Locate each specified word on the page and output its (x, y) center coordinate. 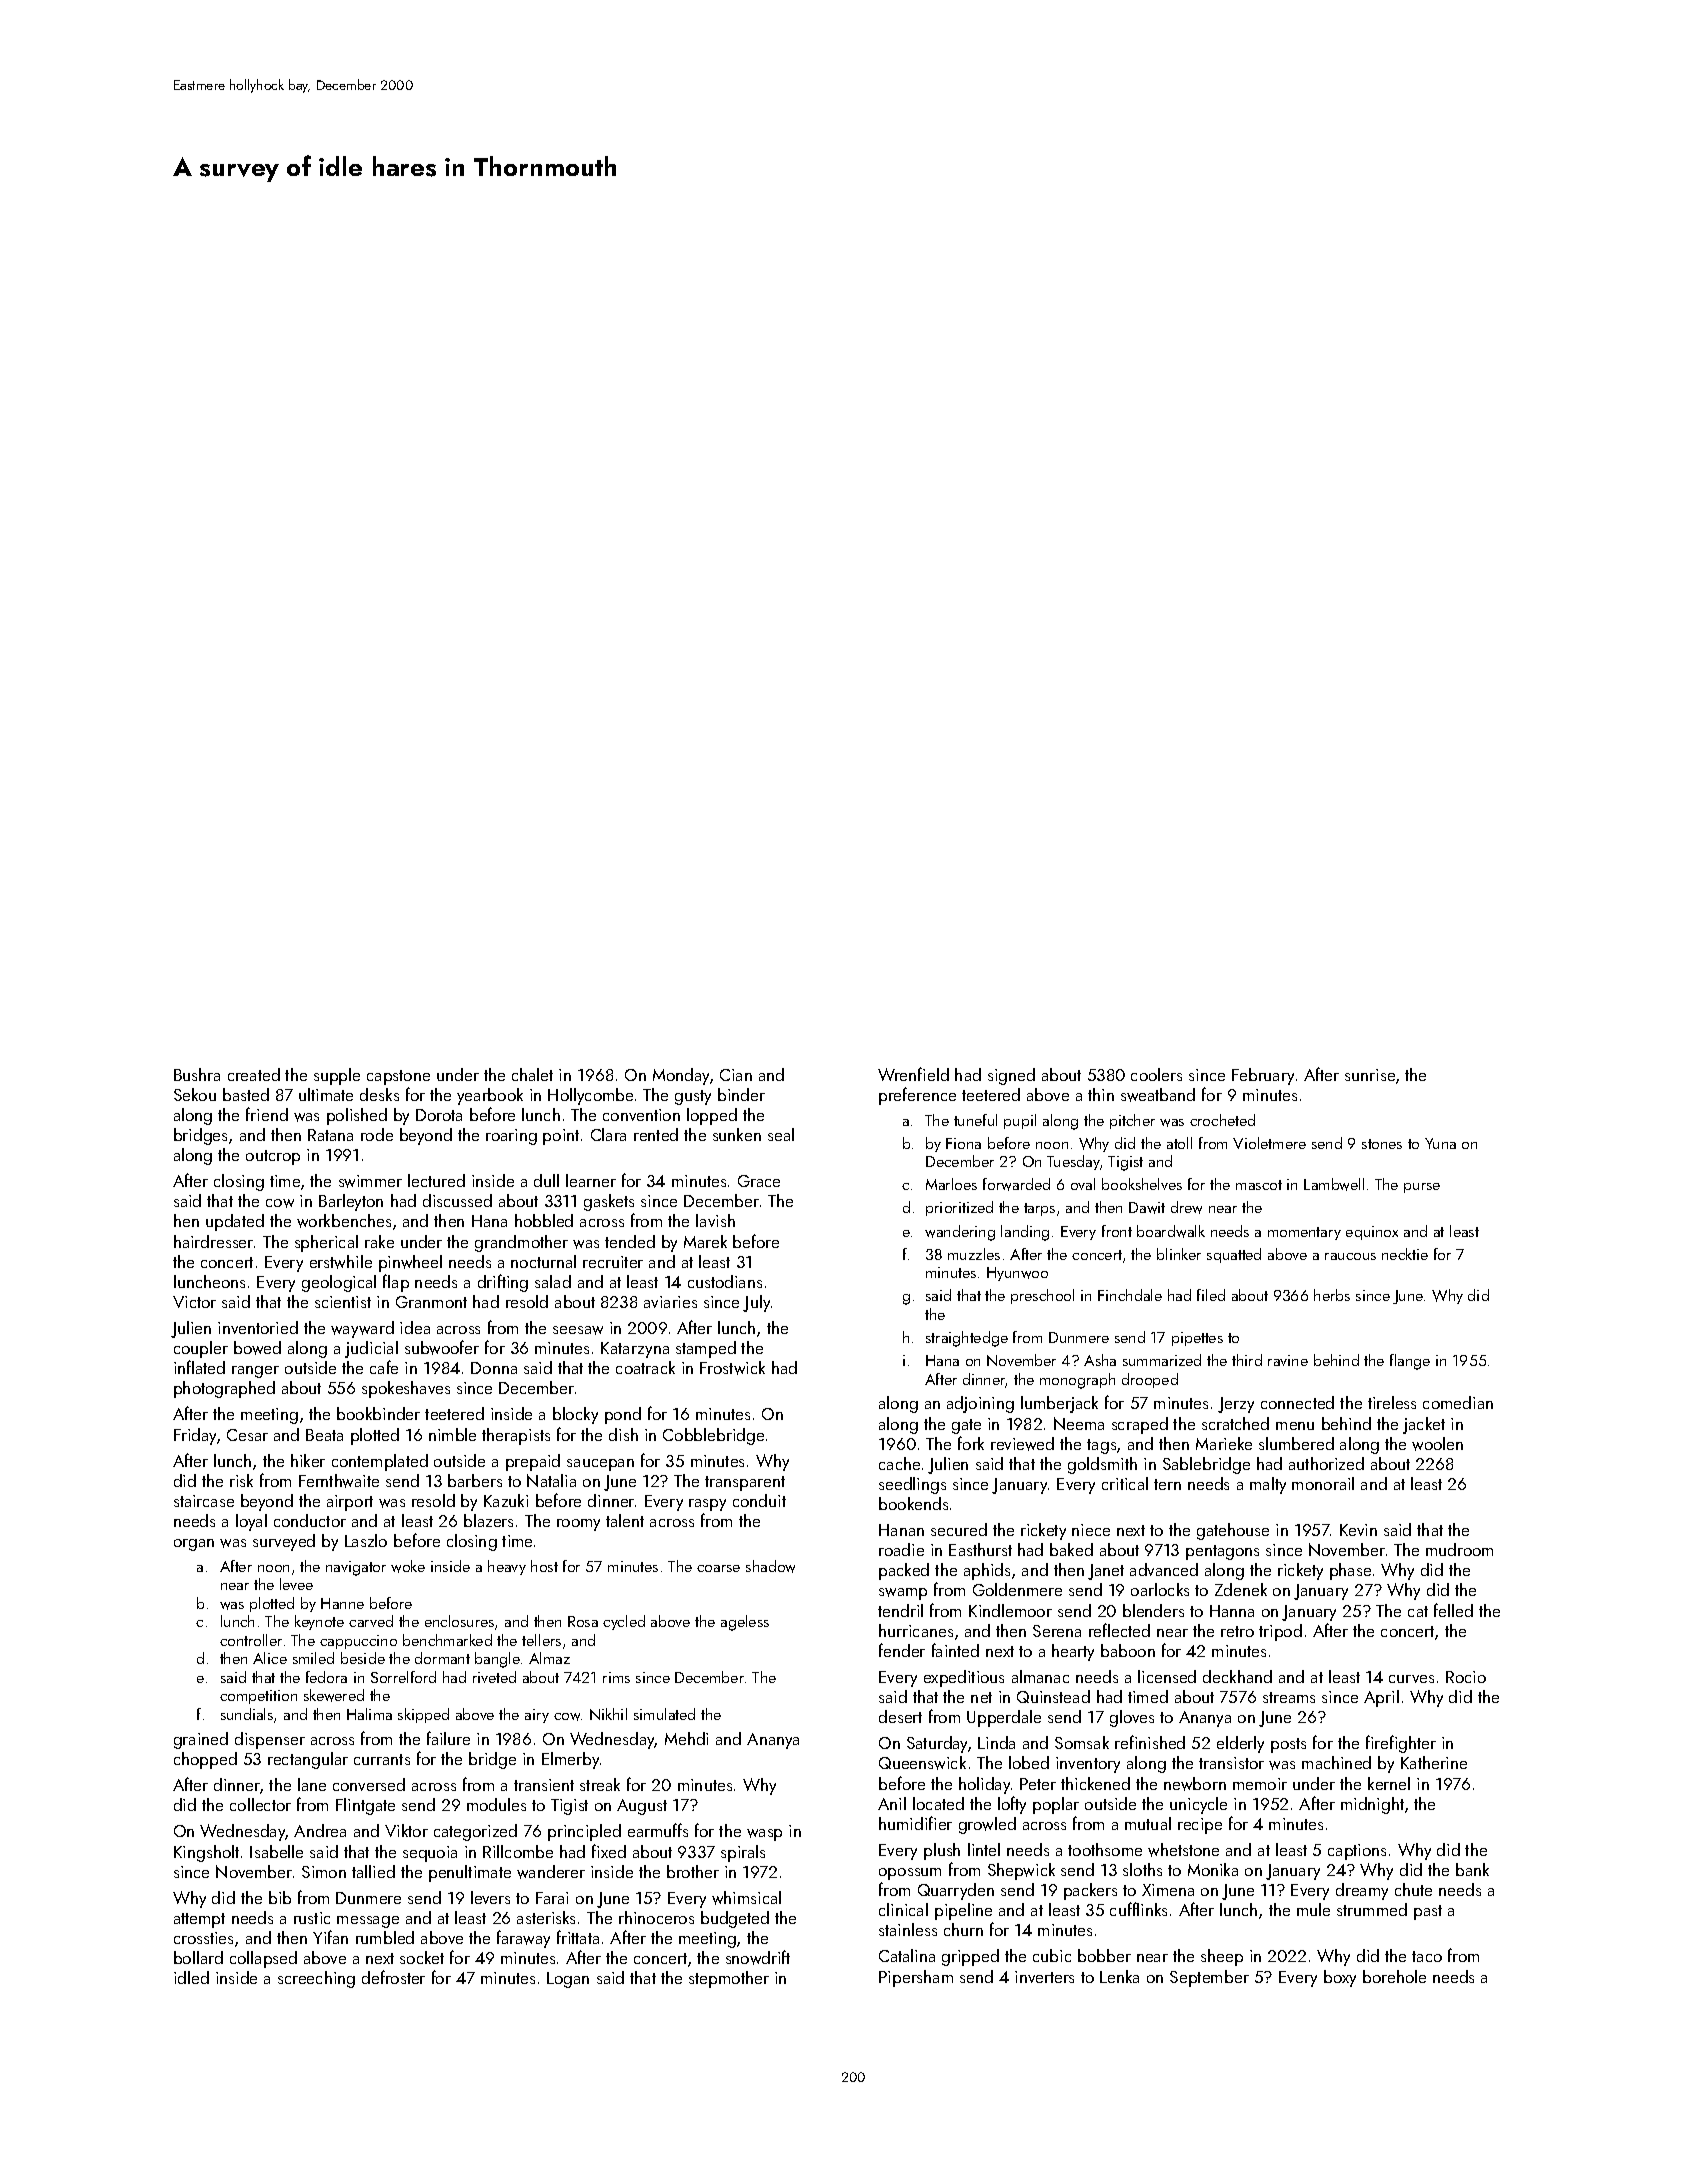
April (1381, 1698)
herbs (1332, 1295)
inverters (1044, 1977)
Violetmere (1269, 1143)
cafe (384, 1367)
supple (337, 1076)
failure (448, 1738)
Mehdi (686, 1738)
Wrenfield (913, 1074)
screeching (316, 1979)
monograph (1077, 1381)
